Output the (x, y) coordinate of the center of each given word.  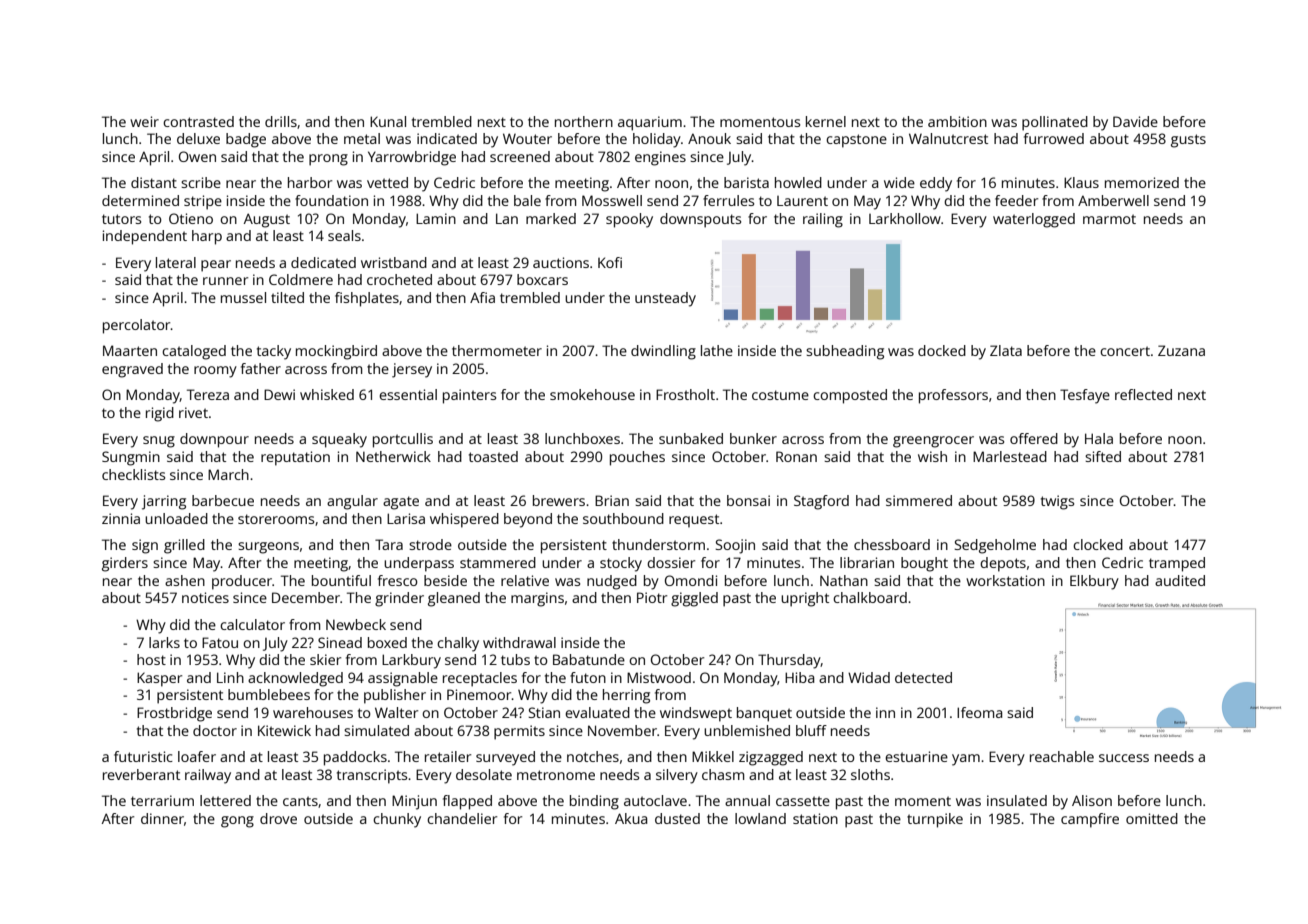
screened (520, 156)
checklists (133, 474)
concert (1125, 351)
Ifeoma (979, 712)
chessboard (892, 544)
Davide (1135, 121)
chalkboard (870, 597)
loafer (197, 756)
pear (216, 266)
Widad (869, 677)
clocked (1098, 544)
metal (362, 138)
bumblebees (269, 694)
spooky (629, 220)
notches (593, 756)
